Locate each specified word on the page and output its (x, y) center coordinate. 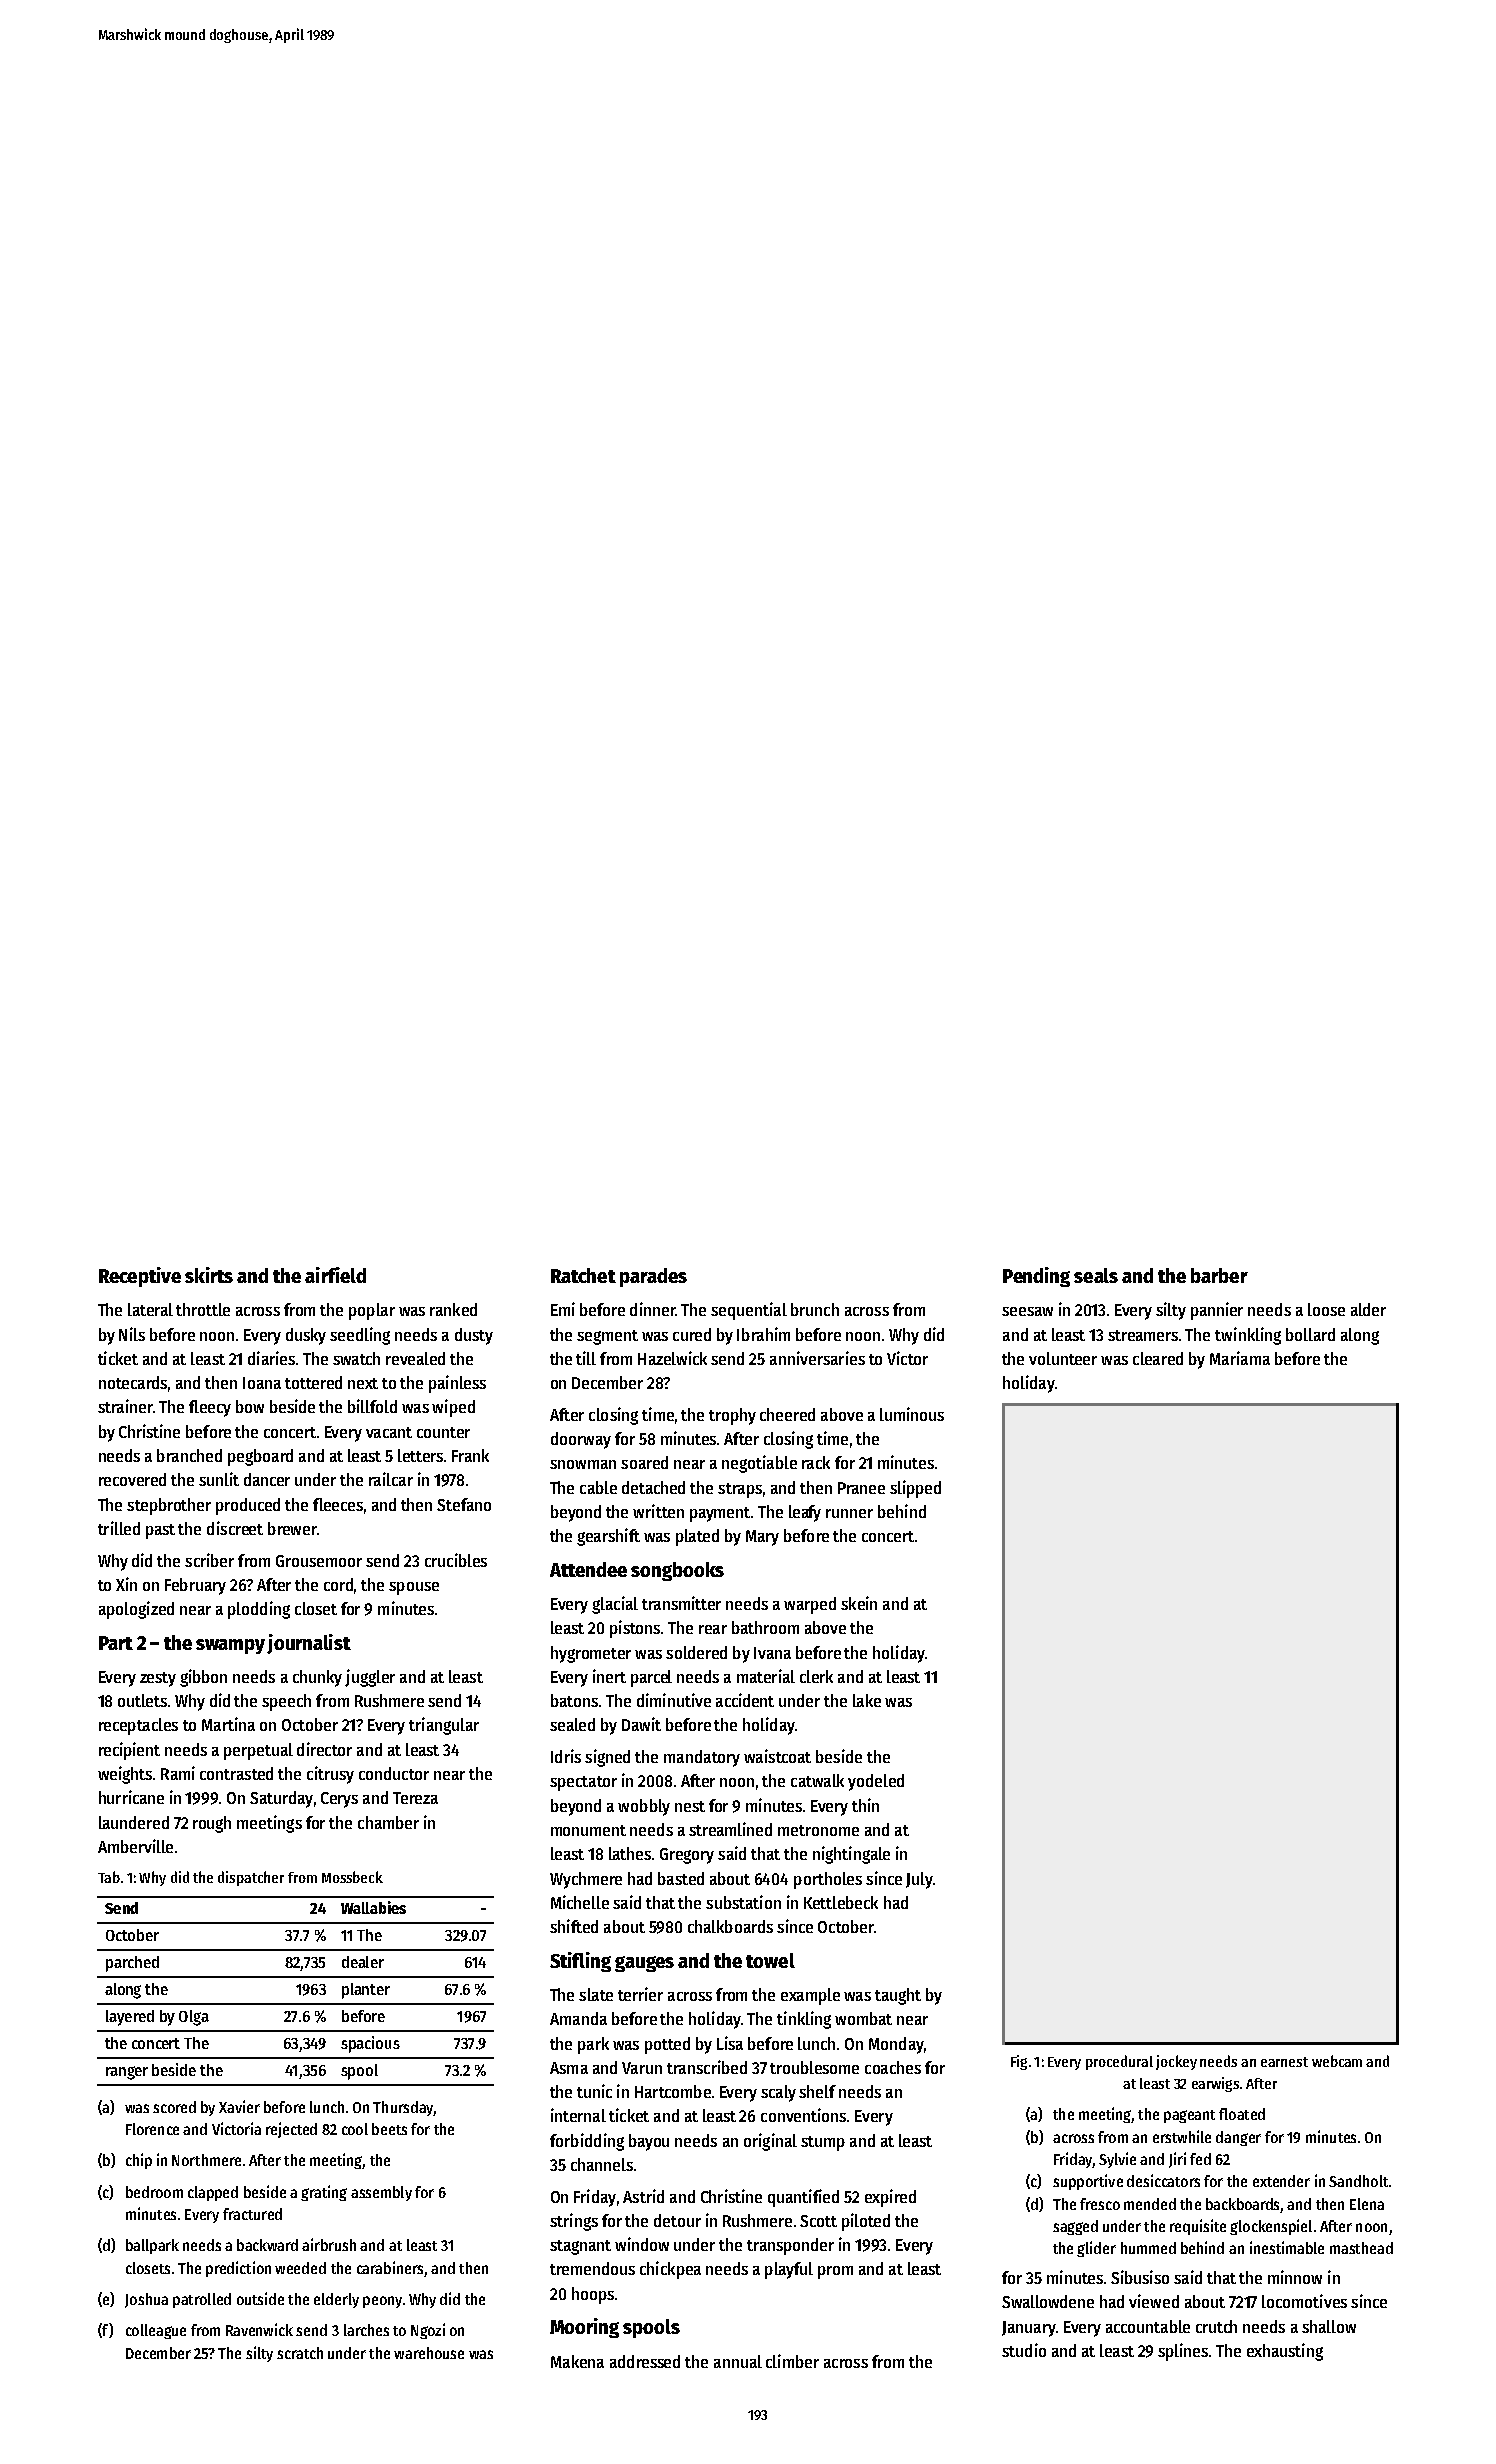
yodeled (876, 1782)
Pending (1036, 1277)
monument (588, 1830)
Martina (228, 1724)
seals (1096, 1275)
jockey (1176, 2062)
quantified (803, 2198)
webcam (1337, 2061)
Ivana (772, 1653)
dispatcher (251, 1878)
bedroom (154, 2192)
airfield (335, 1275)
